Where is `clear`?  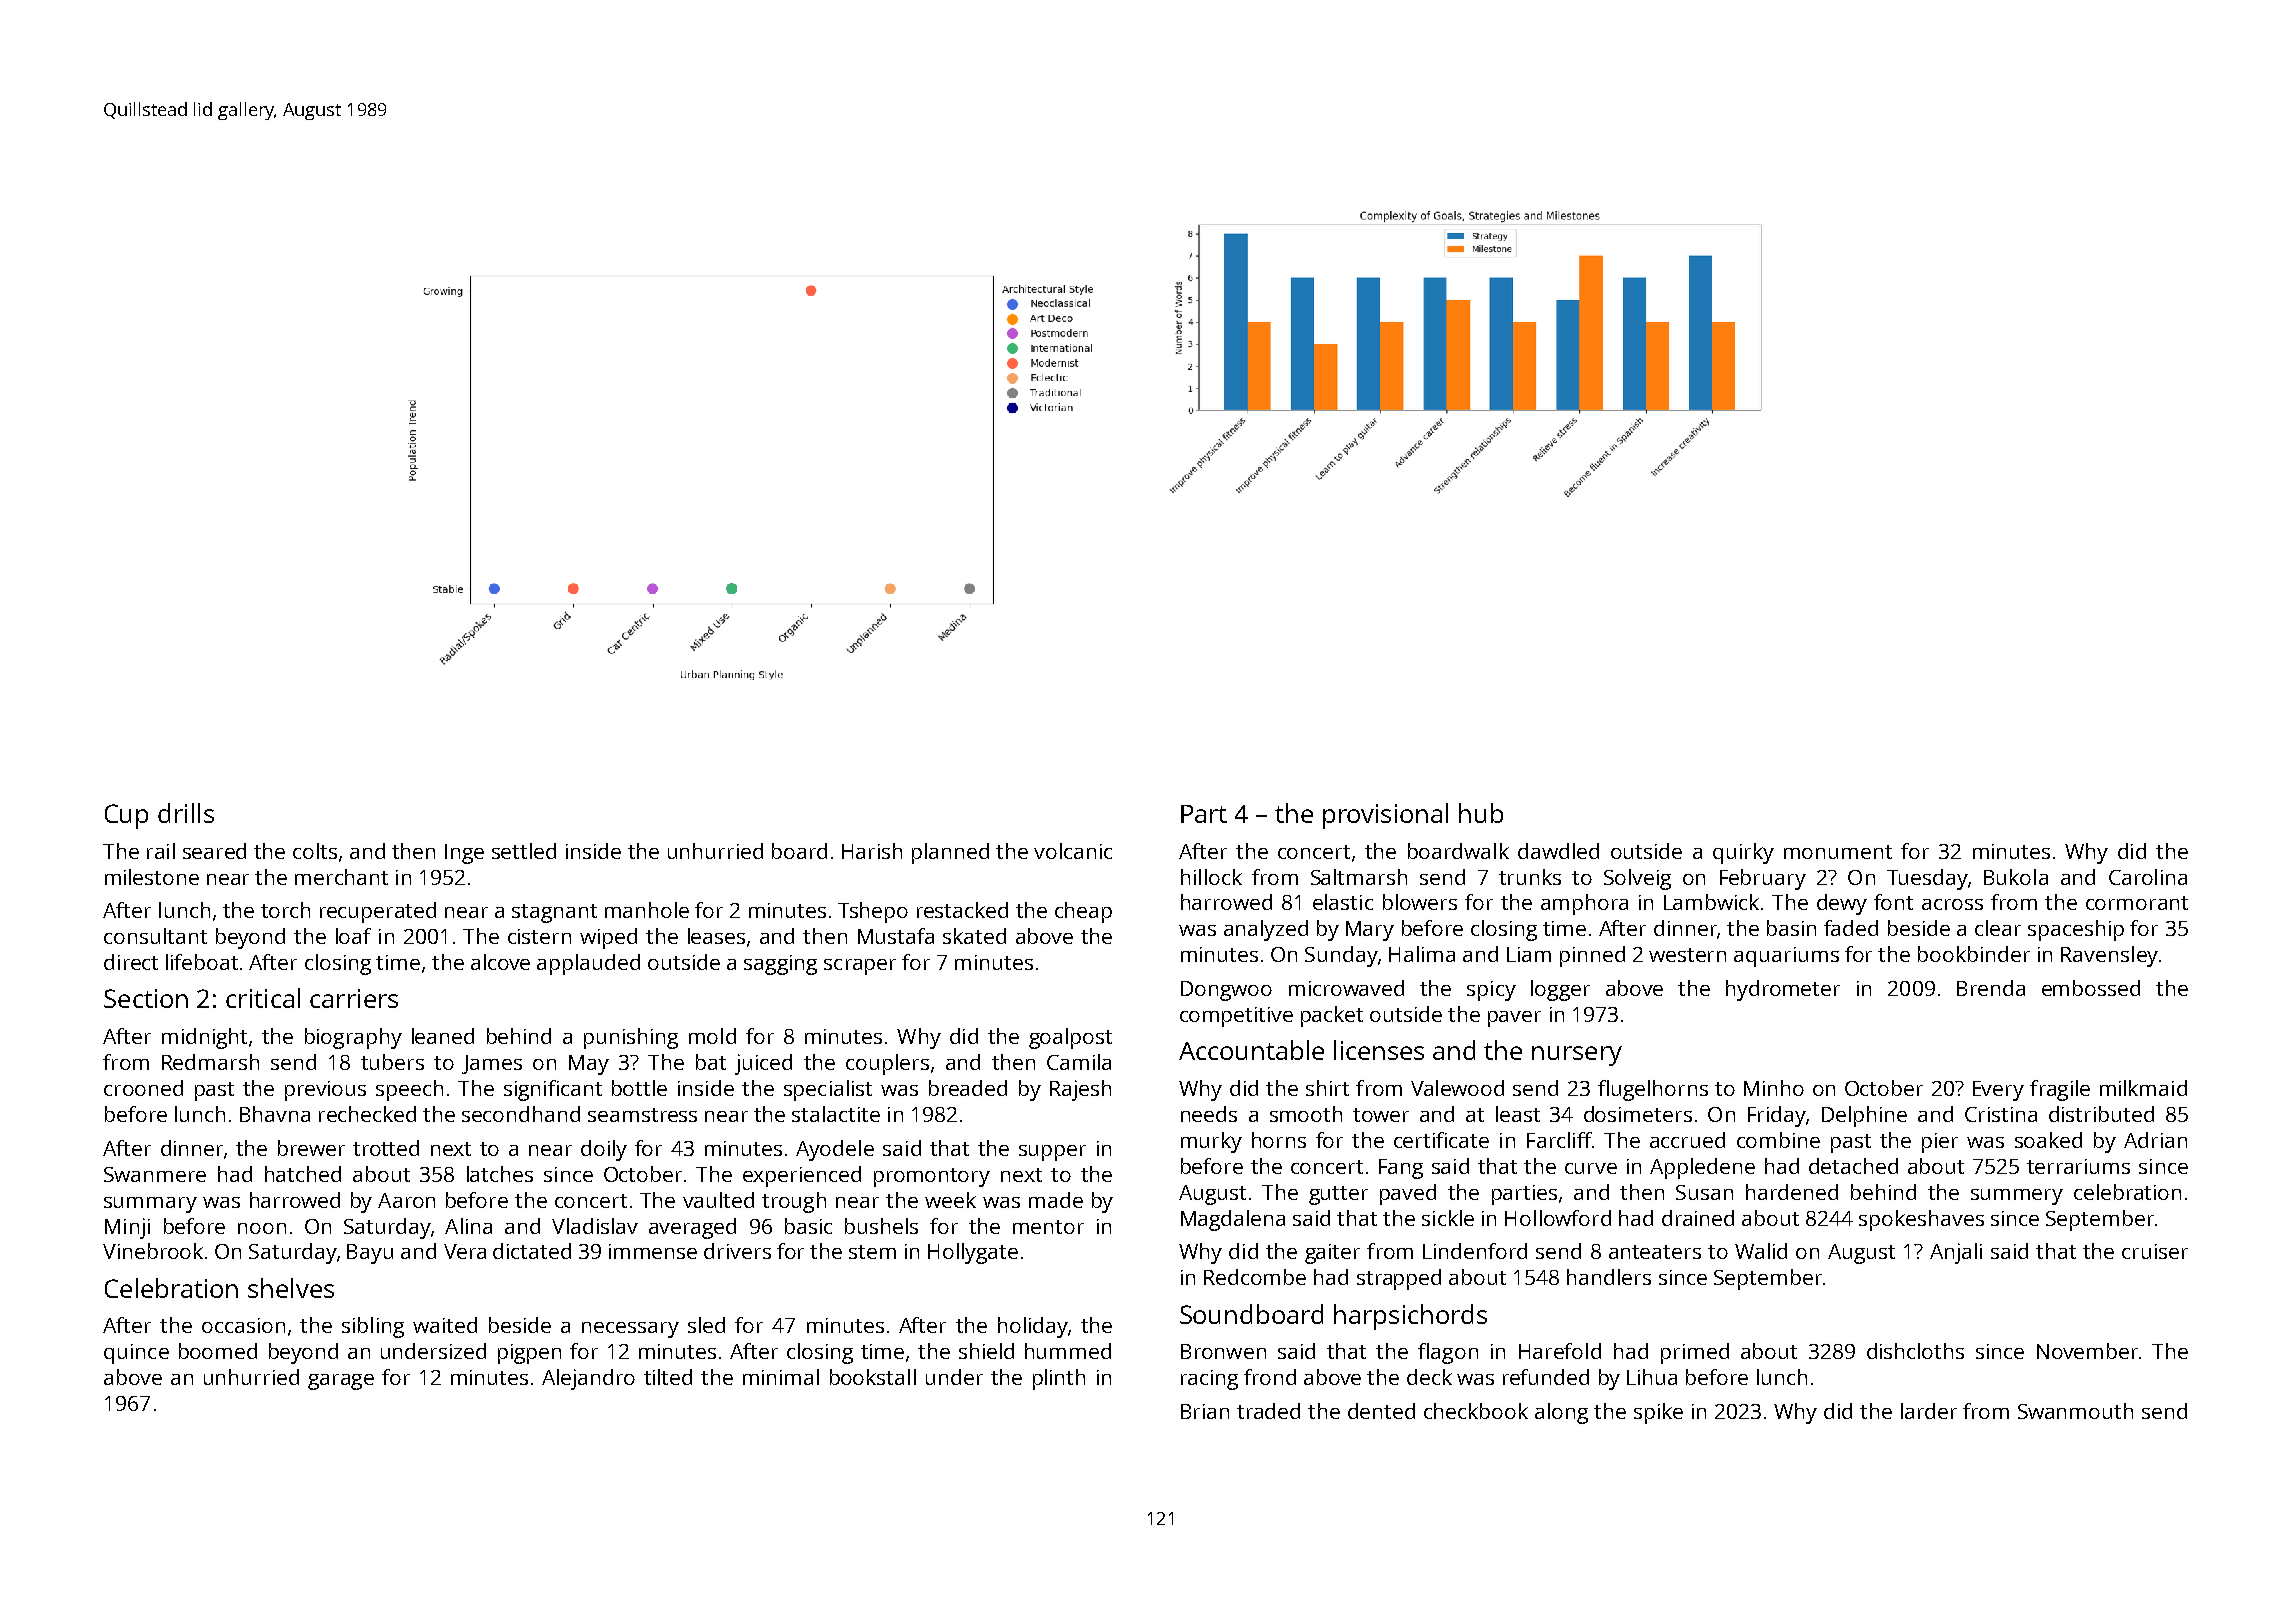 clear is located at coordinates (1998, 928).
